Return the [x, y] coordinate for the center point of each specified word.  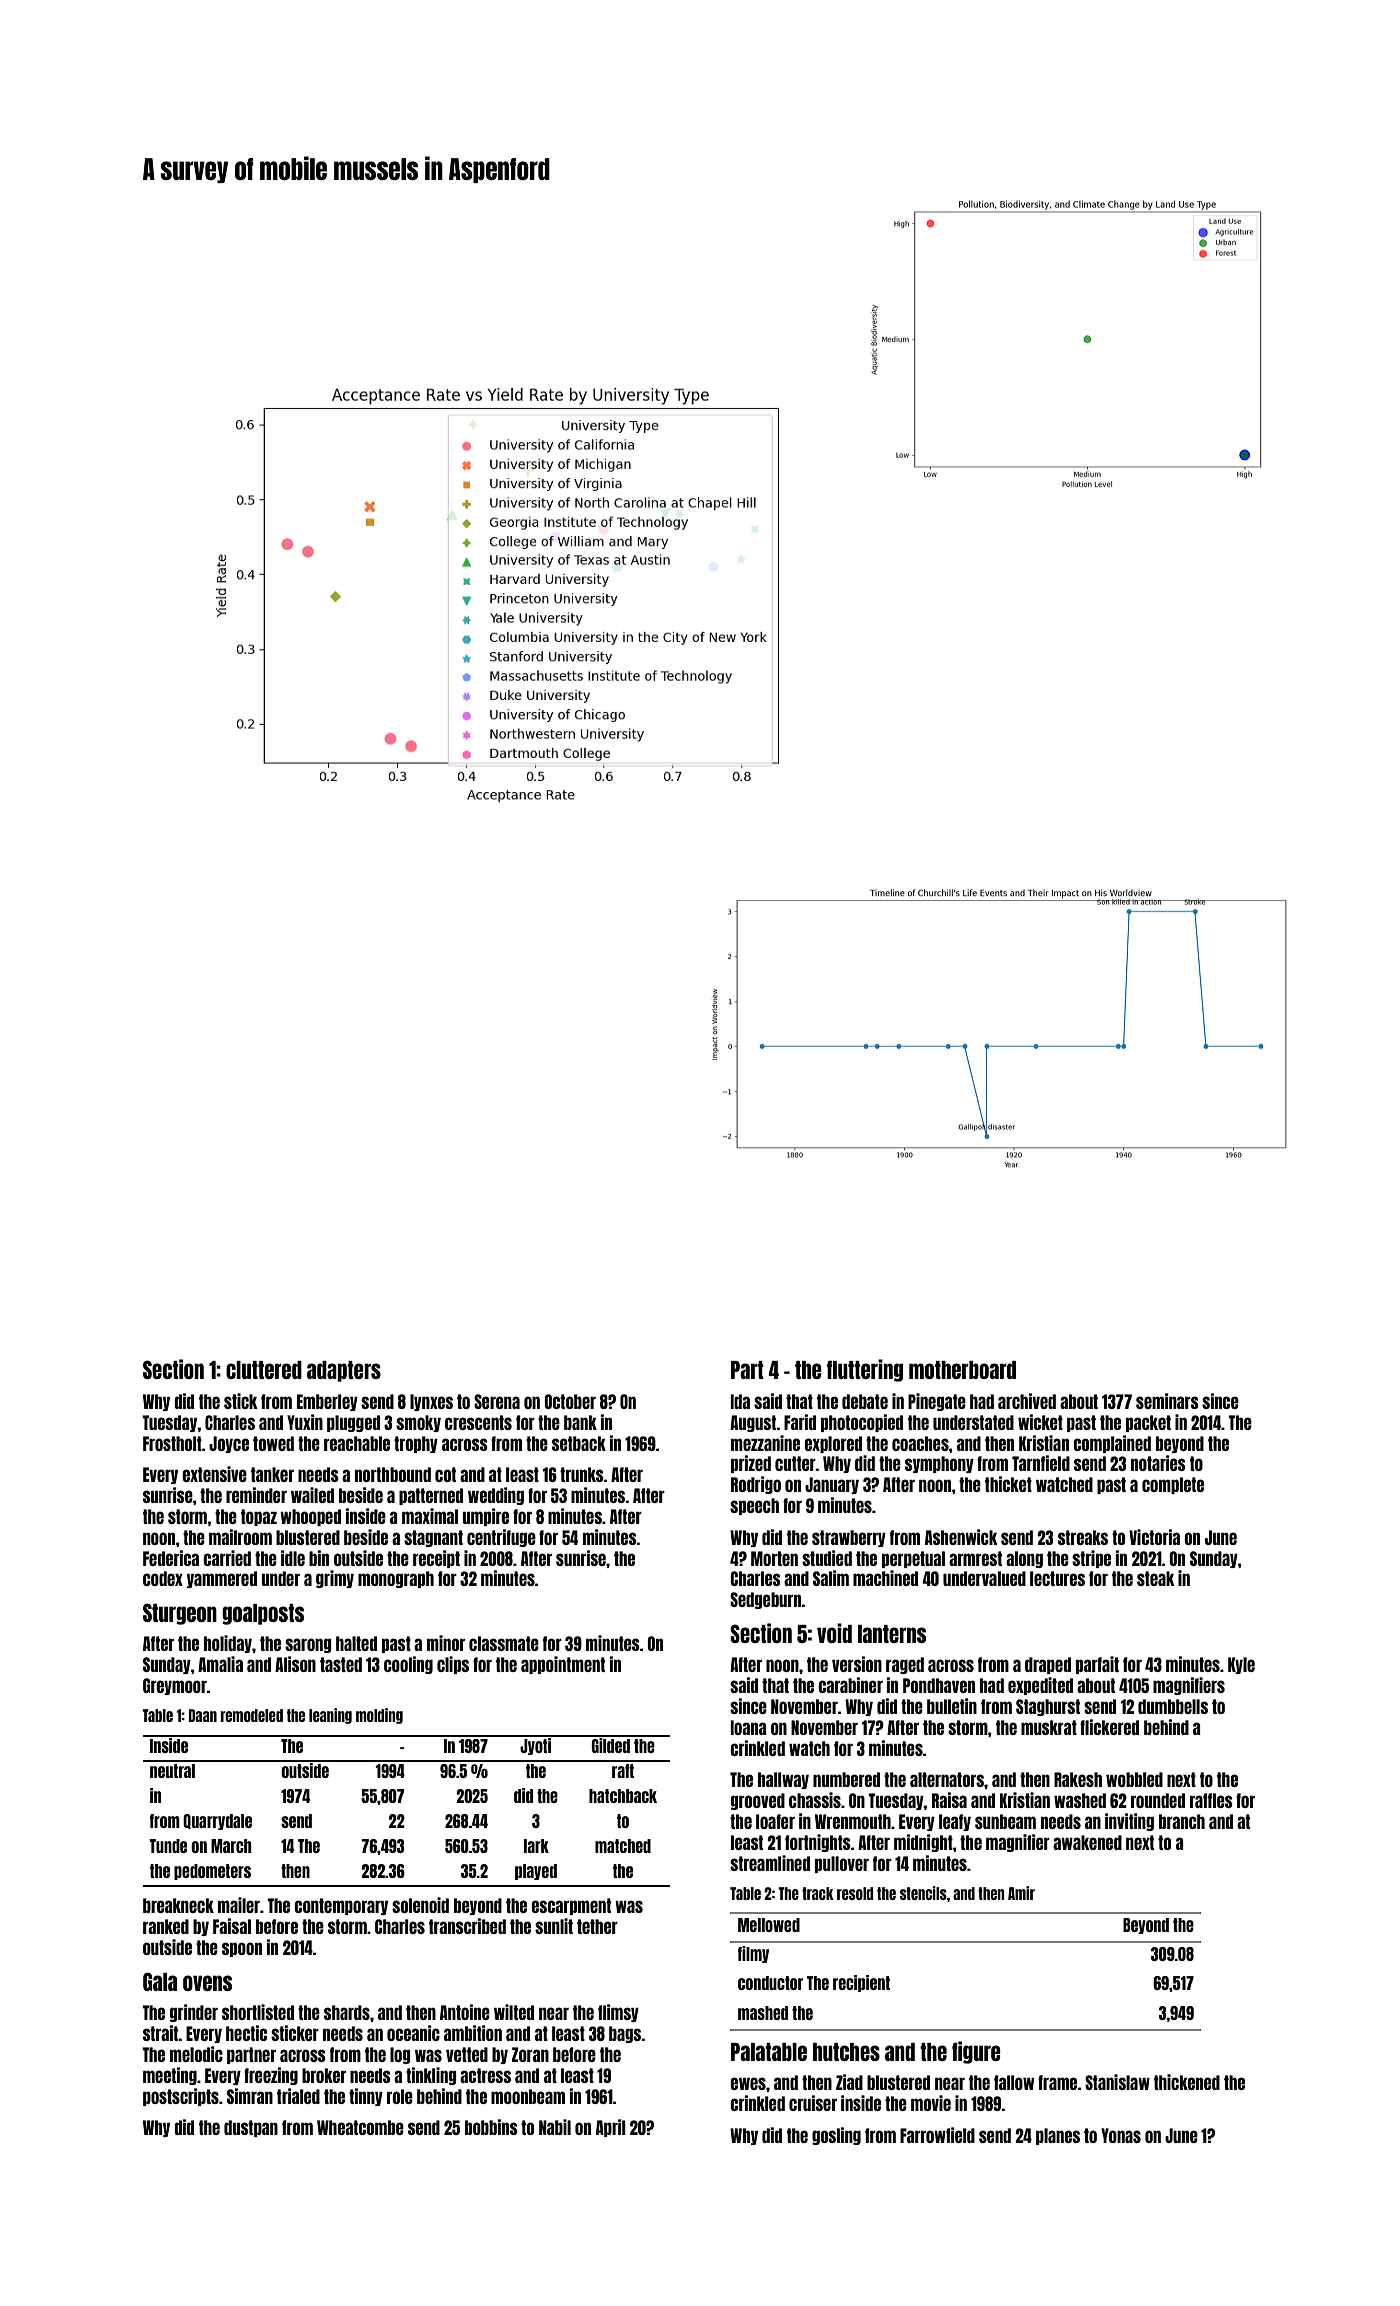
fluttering [865, 1370]
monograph [396, 1579]
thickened [1187, 2082]
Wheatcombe [360, 2127]
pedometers [212, 1872]
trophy [416, 1444]
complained [1112, 1444]
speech [754, 1506]
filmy [753, 1954]
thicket [1008, 1484]
